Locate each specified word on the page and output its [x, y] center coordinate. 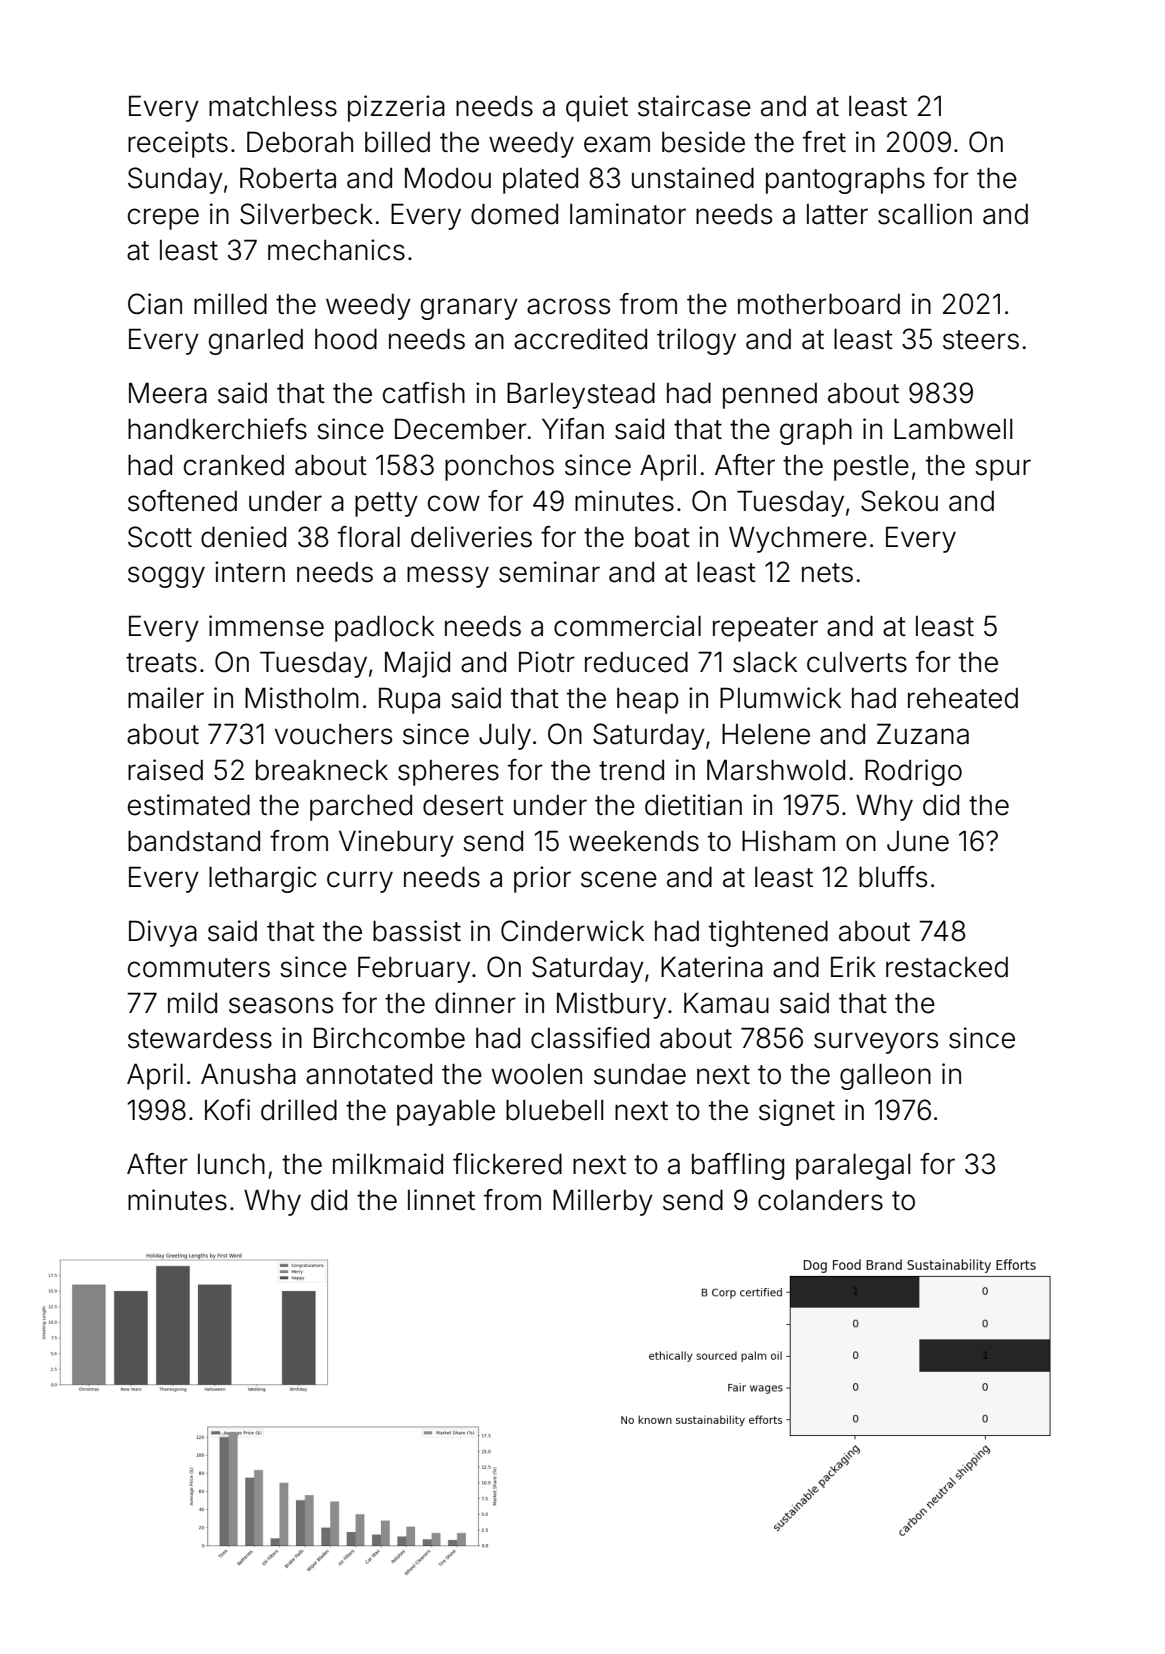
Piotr [547, 662]
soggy [166, 577]
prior [542, 879]
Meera [168, 393]
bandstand [194, 841]
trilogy [696, 341]
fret [824, 142]
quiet [597, 108]
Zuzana [923, 734]
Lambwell [953, 429]
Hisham [788, 841]
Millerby [603, 1202]
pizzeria [396, 108]
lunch [231, 1164]
